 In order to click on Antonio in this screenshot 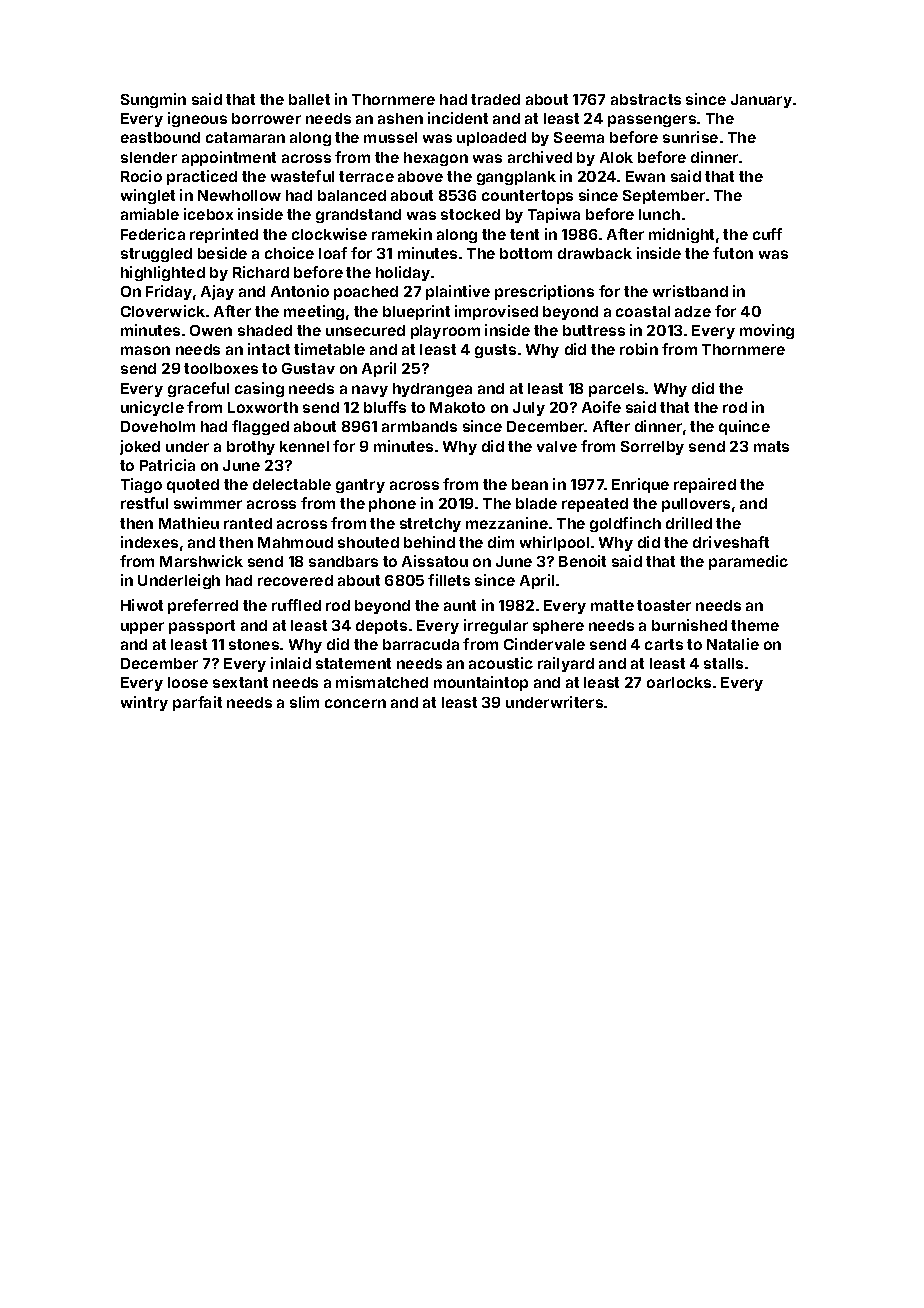, I will do `click(300, 291)`.
